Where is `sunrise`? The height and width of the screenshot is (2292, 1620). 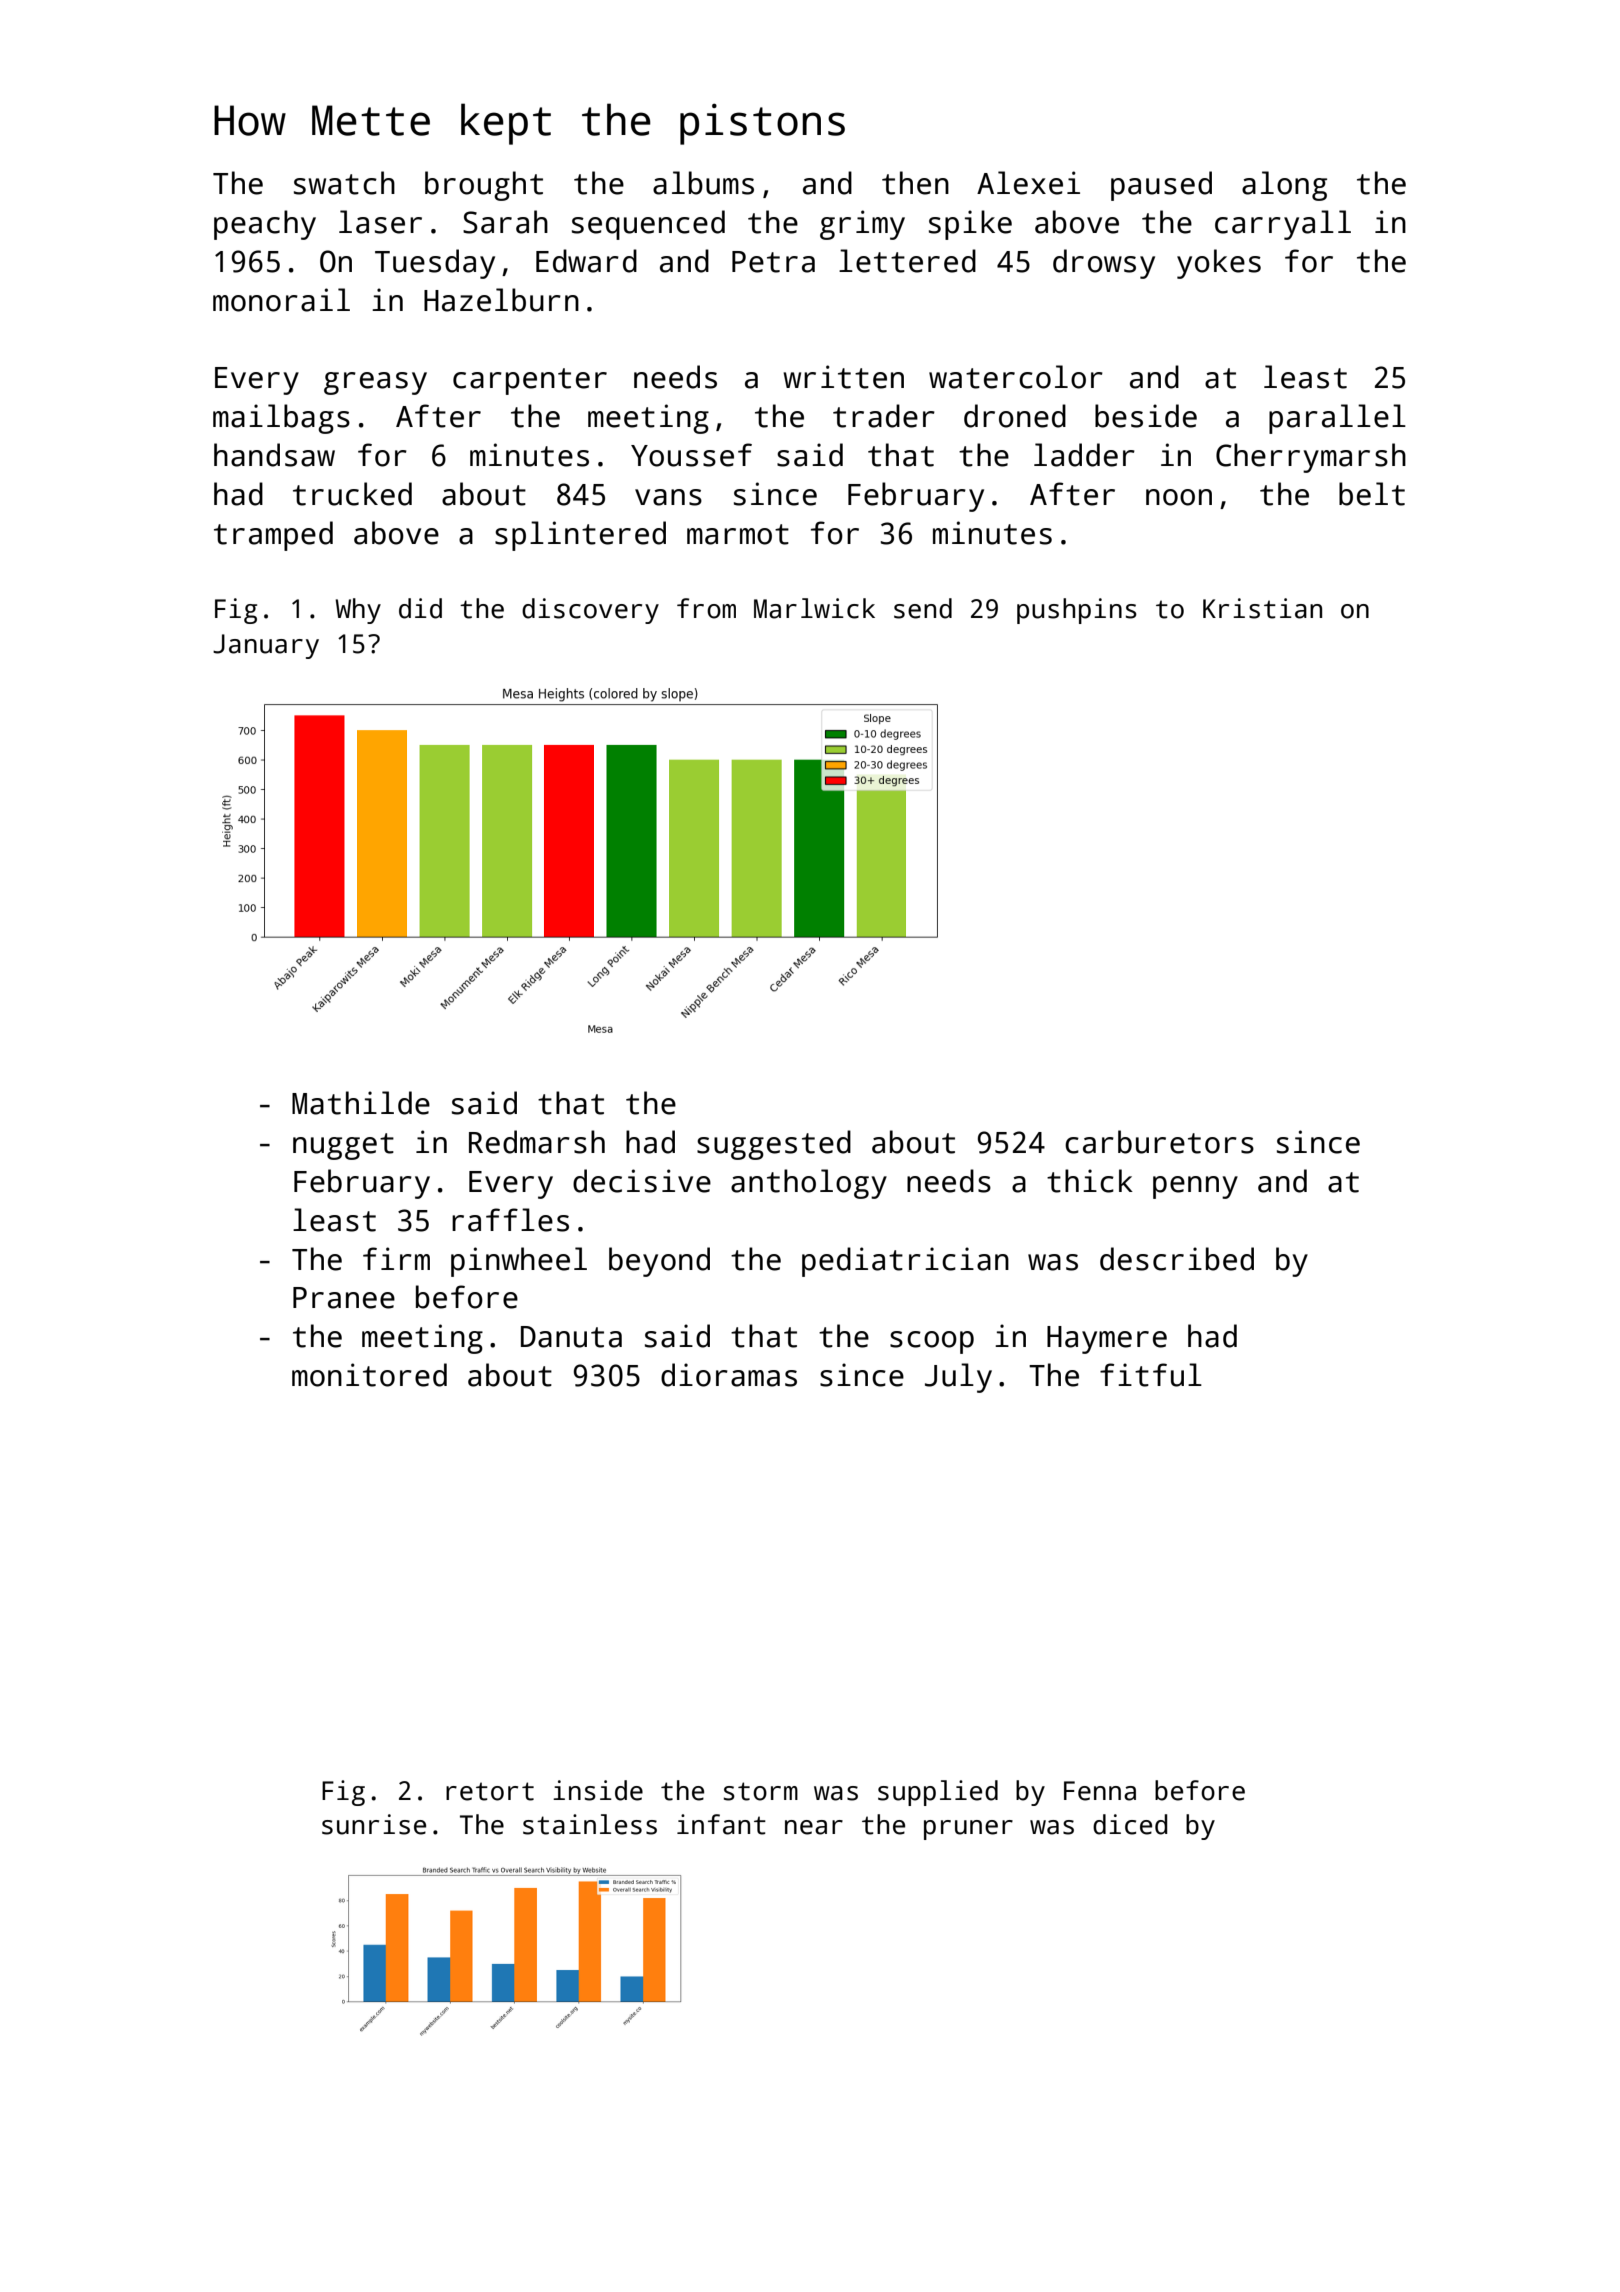 sunrise is located at coordinates (374, 1824).
